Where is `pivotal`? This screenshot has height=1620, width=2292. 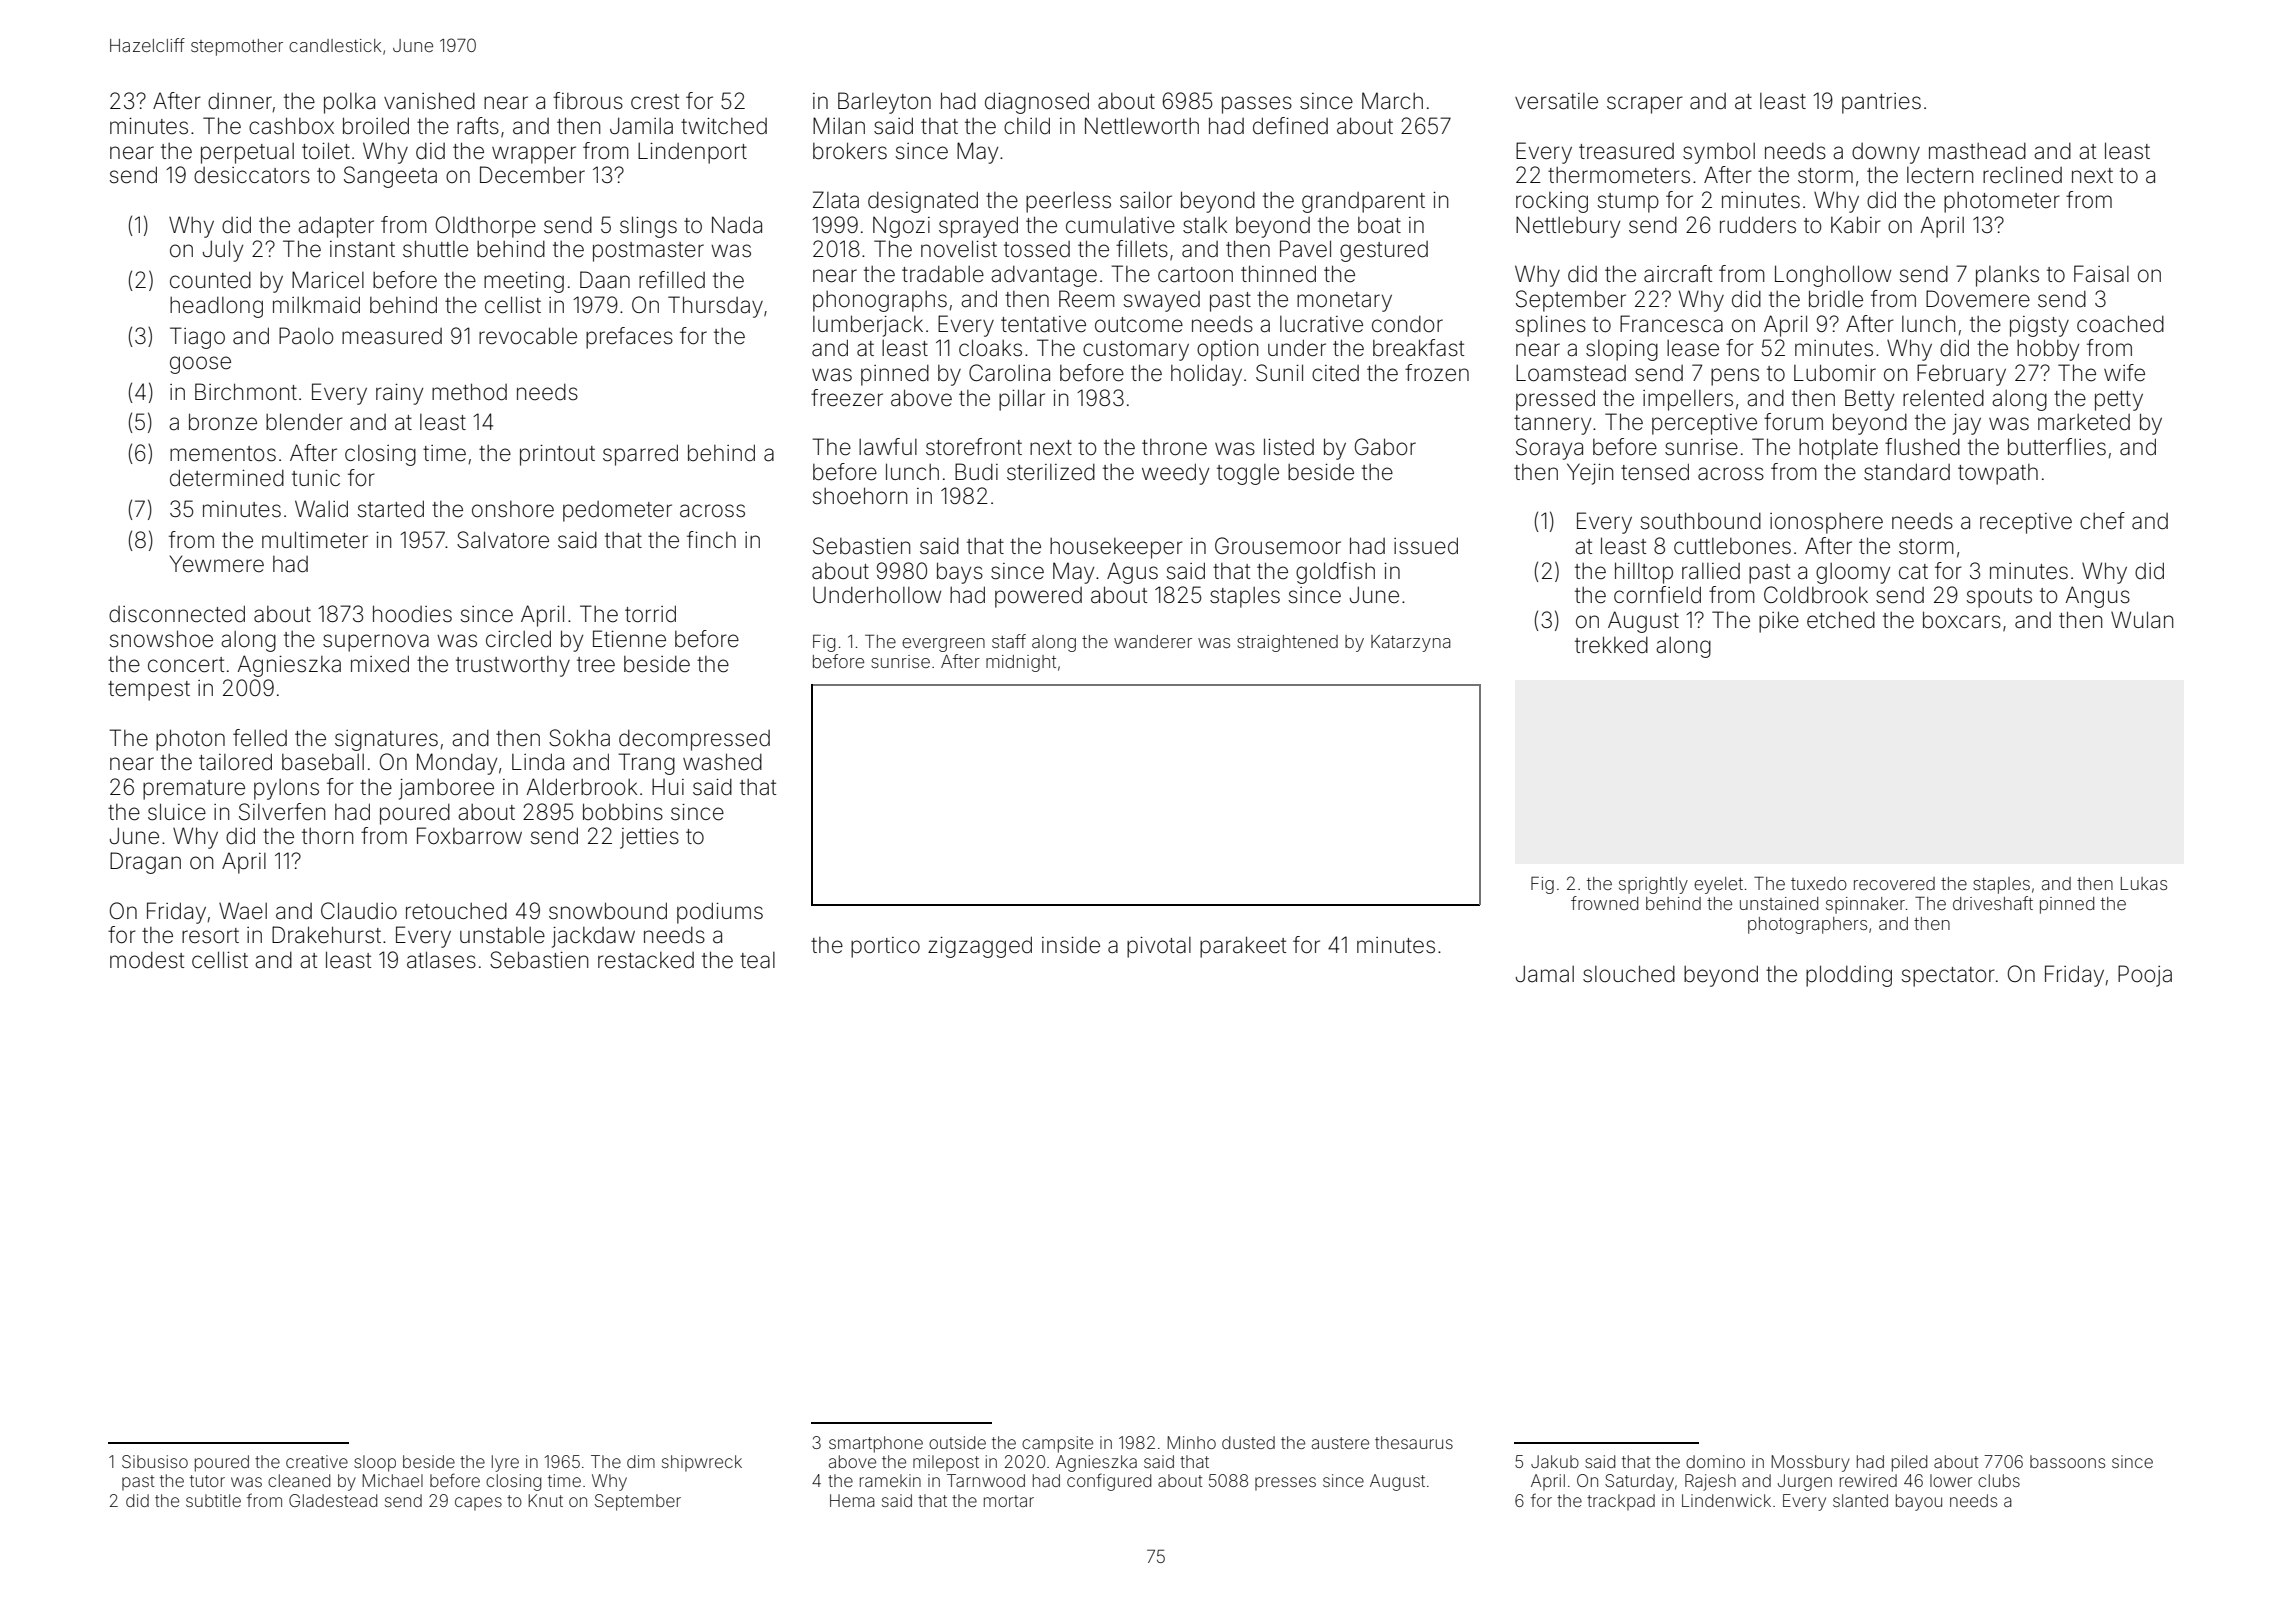 pivotal is located at coordinates (1159, 947).
